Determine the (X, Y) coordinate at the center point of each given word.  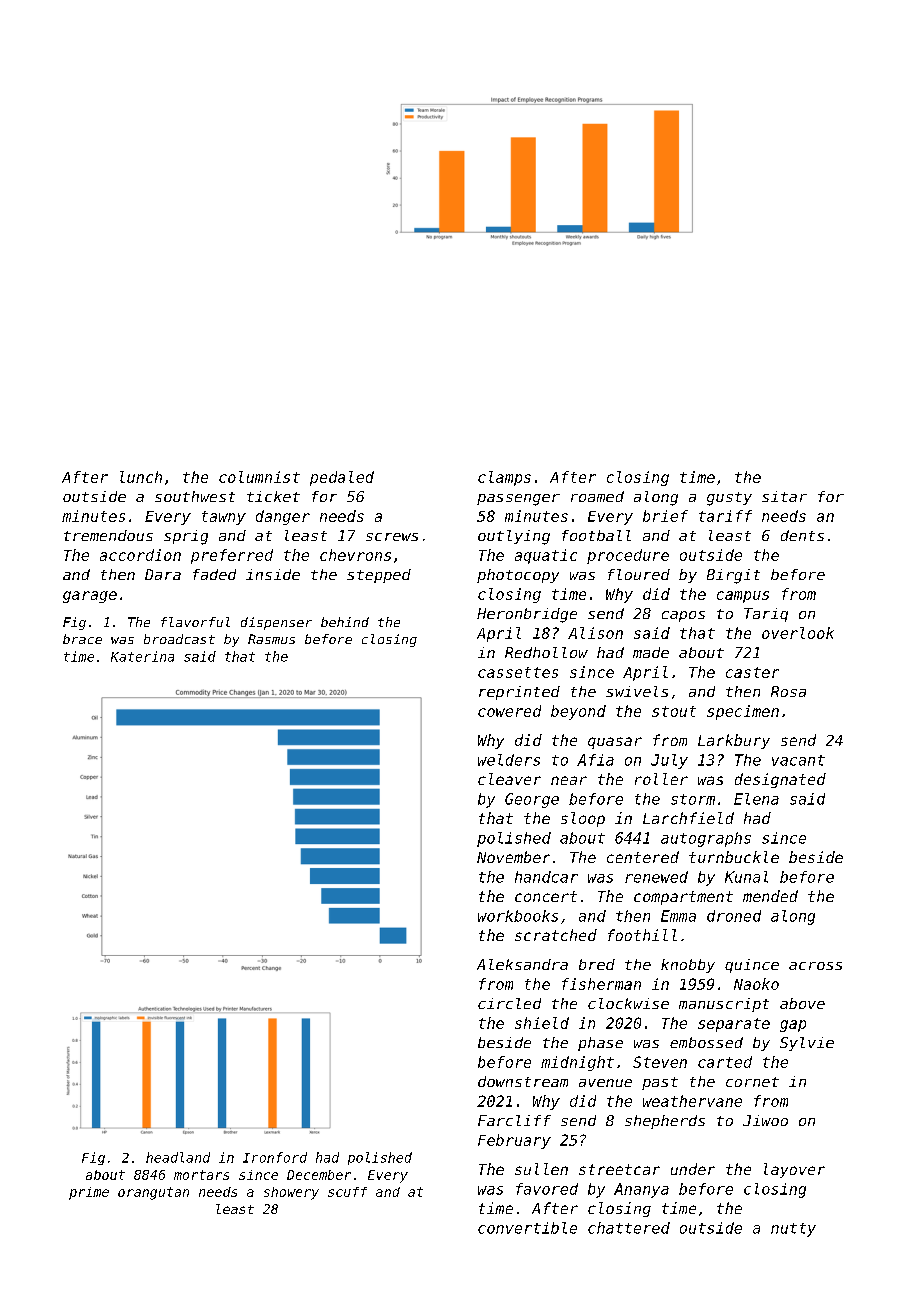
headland (178, 1157)
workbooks (518, 916)
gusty (729, 499)
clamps (504, 478)
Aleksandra (522, 964)
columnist (259, 477)
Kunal (746, 877)
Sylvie (807, 1044)
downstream (523, 1081)
